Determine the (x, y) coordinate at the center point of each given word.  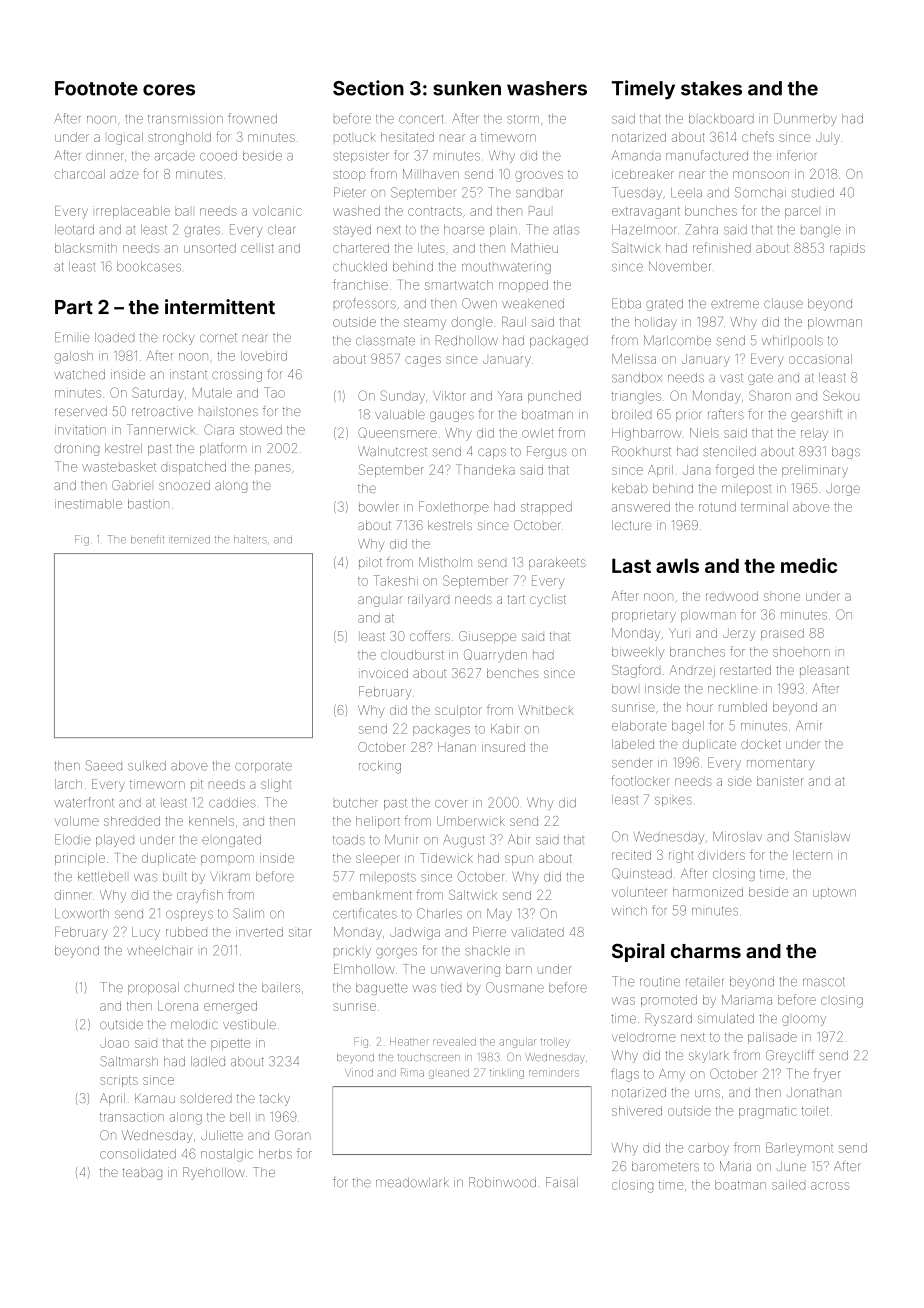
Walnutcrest (392, 451)
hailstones (228, 411)
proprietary (644, 616)
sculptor (458, 711)
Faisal (562, 1182)
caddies (232, 802)
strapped (546, 508)
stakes (711, 88)
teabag (142, 1174)
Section (368, 88)
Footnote (96, 88)
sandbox (637, 378)
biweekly (638, 653)
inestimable (88, 504)
